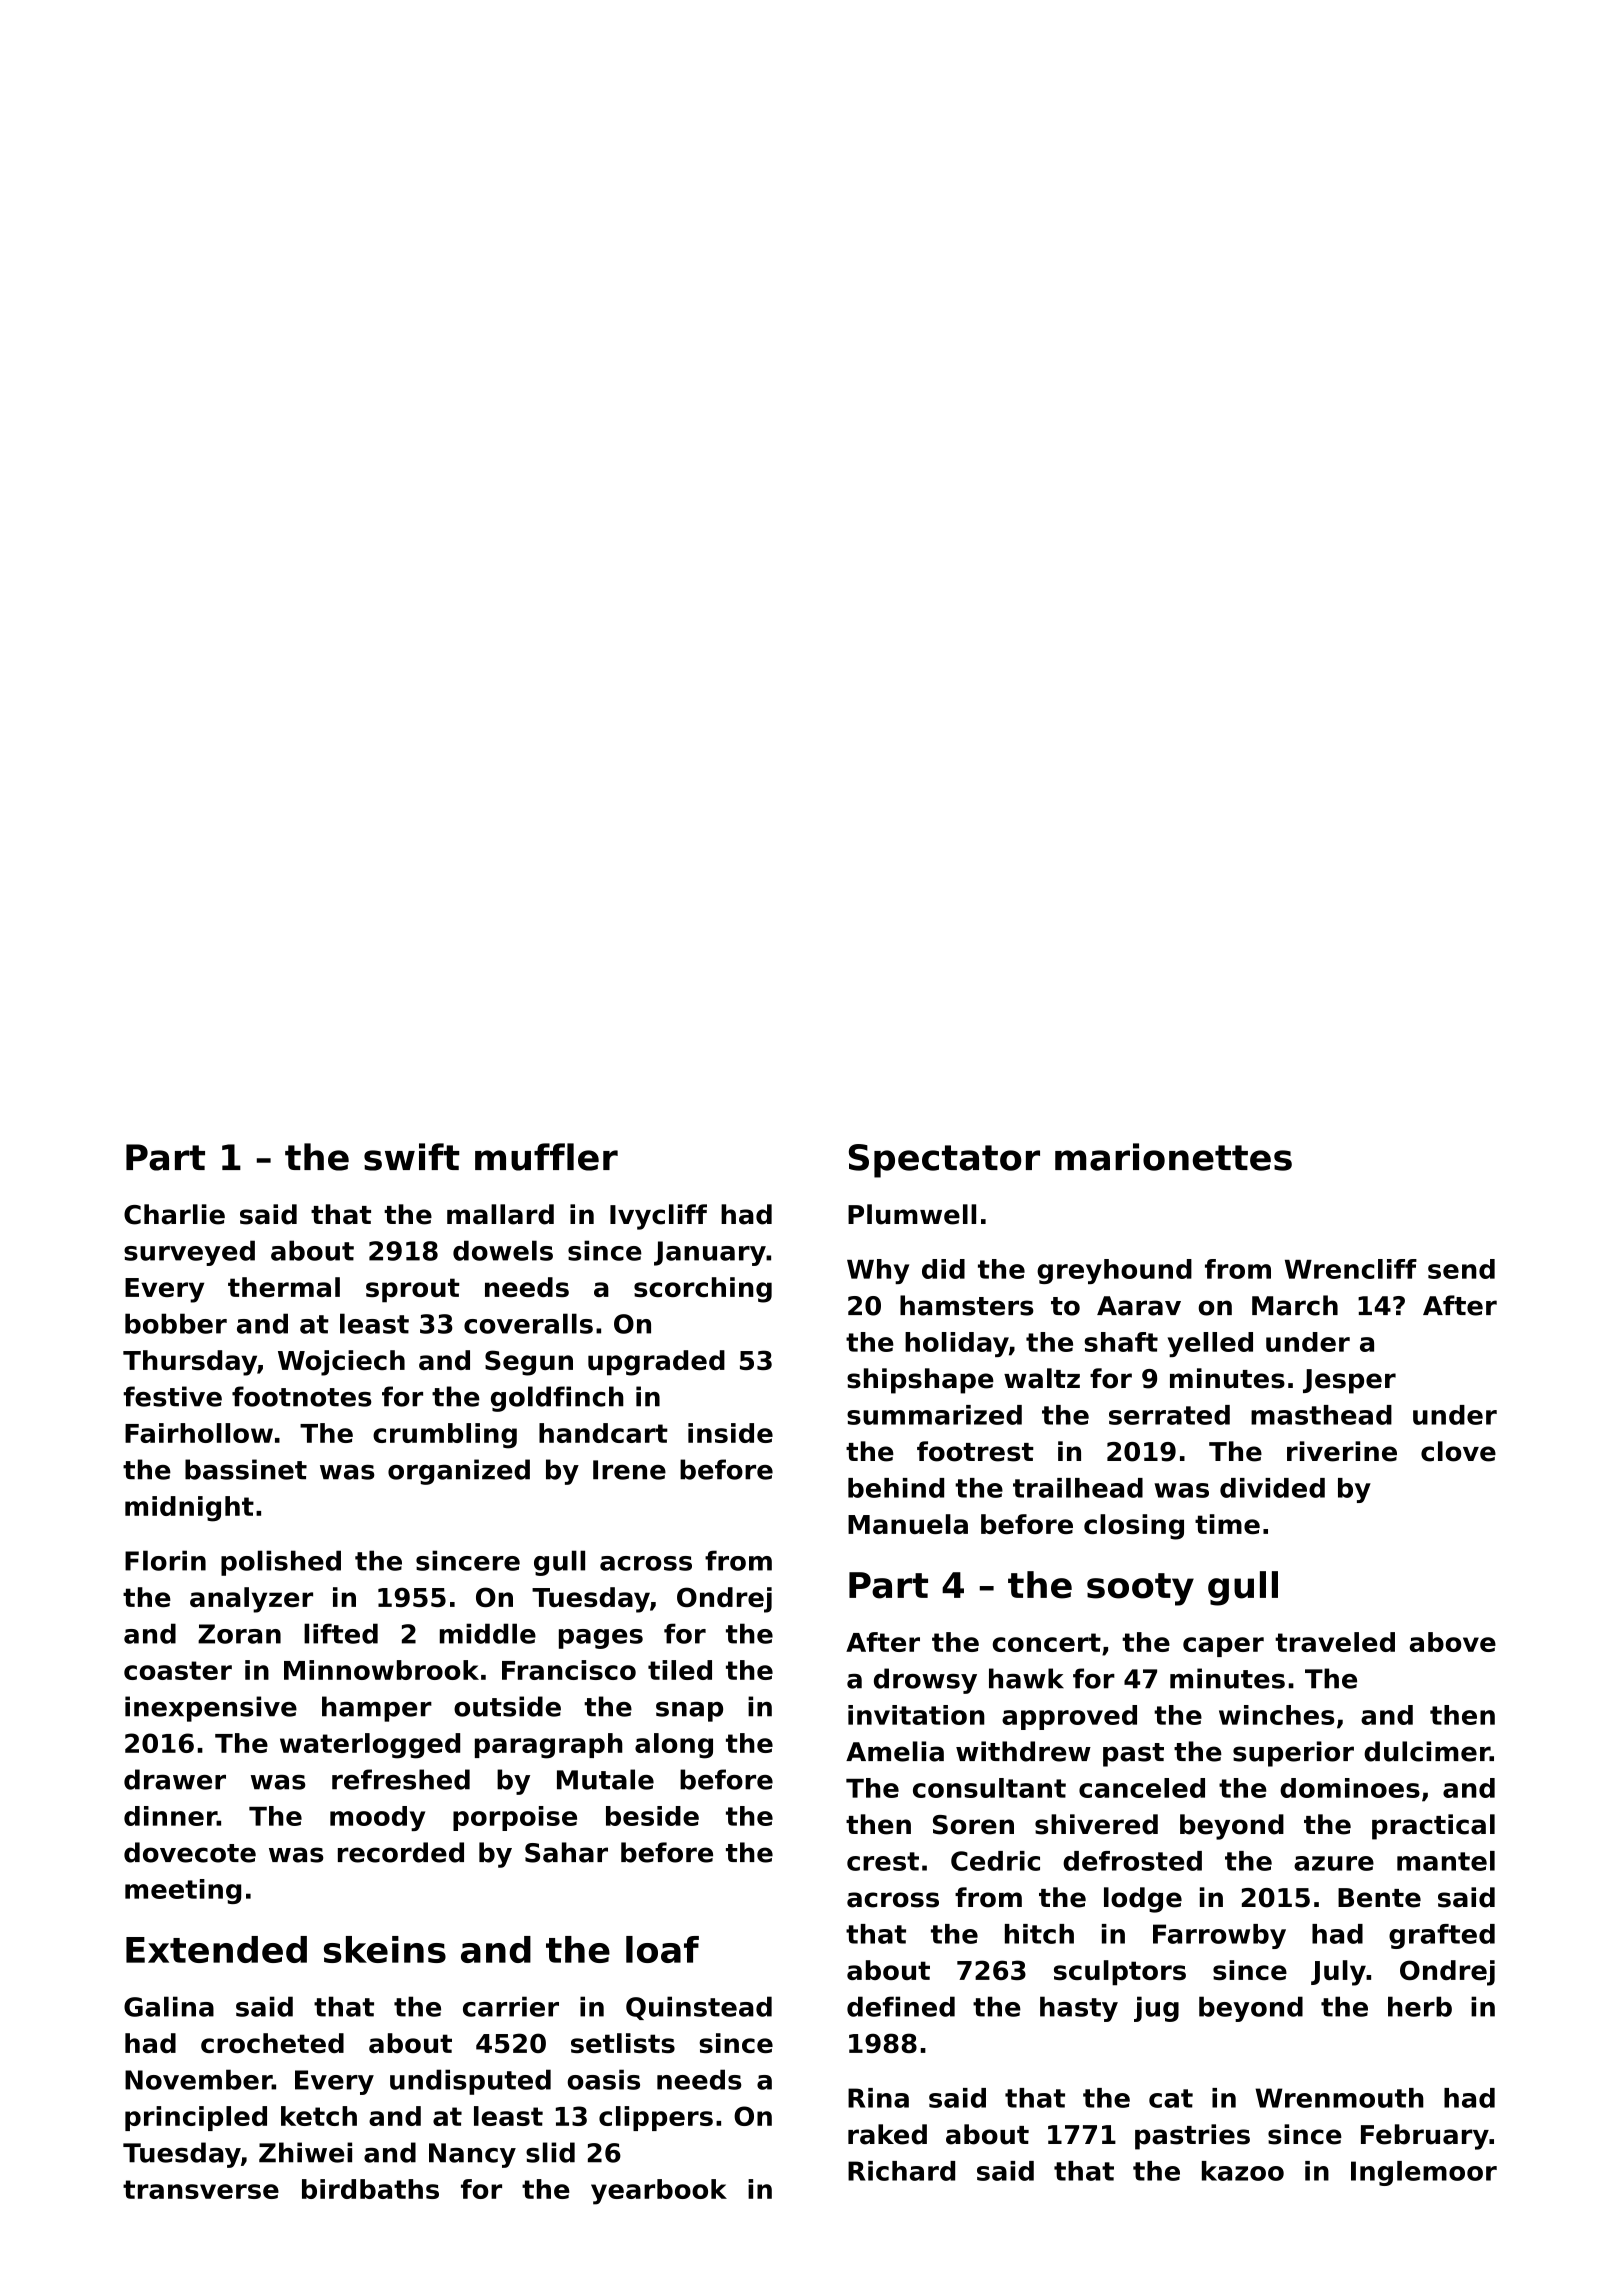 The height and width of the page is (2292, 1620). What do you see at coordinates (370, 1746) in the page?
I see `waterlogged` at bounding box center [370, 1746].
